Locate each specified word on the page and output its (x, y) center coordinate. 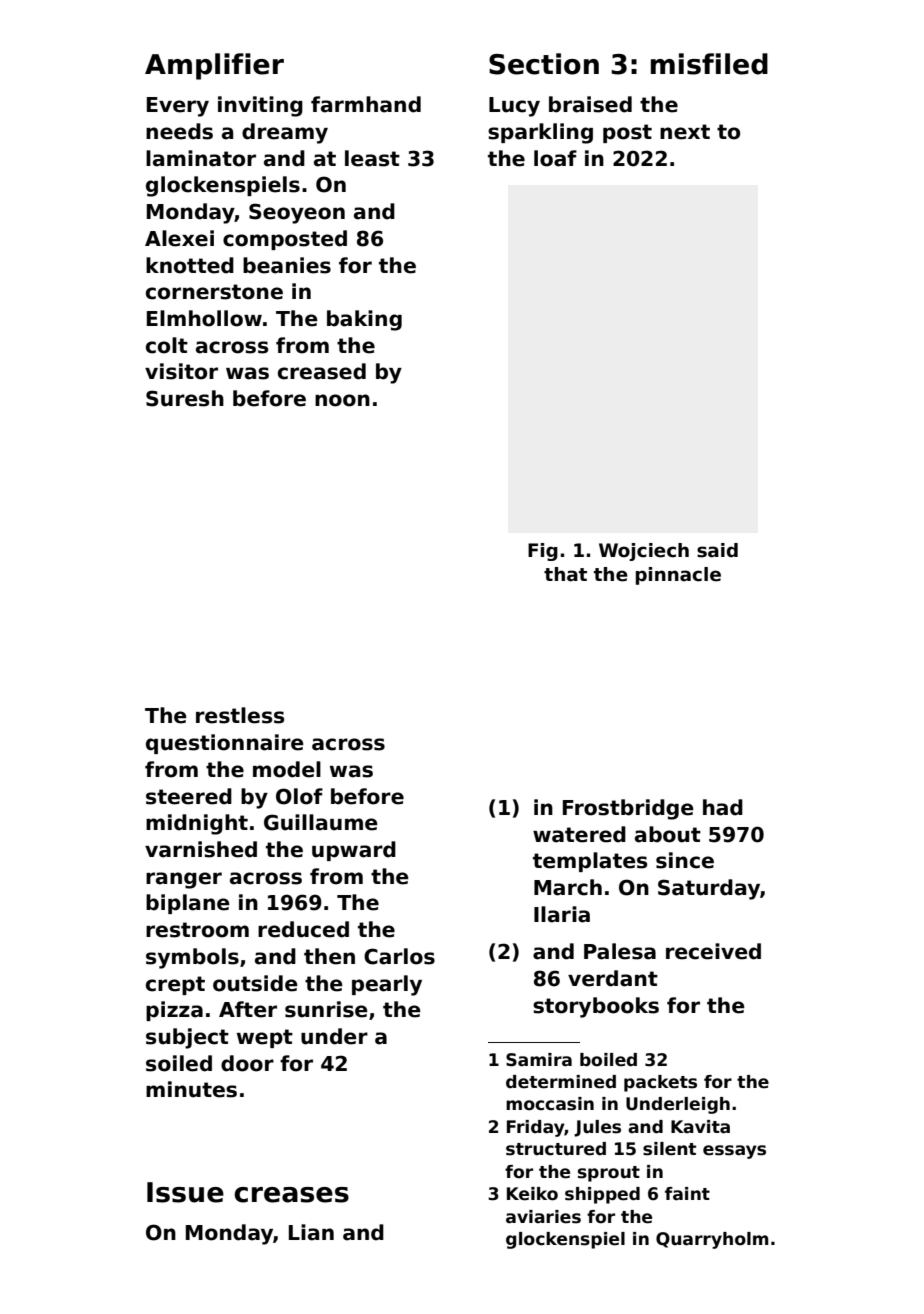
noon (342, 400)
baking (364, 320)
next (685, 132)
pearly (387, 985)
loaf (555, 158)
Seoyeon (297, 213)
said (717, 550)
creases (291, 1195)
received (713, 951)
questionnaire (225, 744)
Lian (311, 1232)
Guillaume (321, 822)
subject (187, 1038)
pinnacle (678, 576)
